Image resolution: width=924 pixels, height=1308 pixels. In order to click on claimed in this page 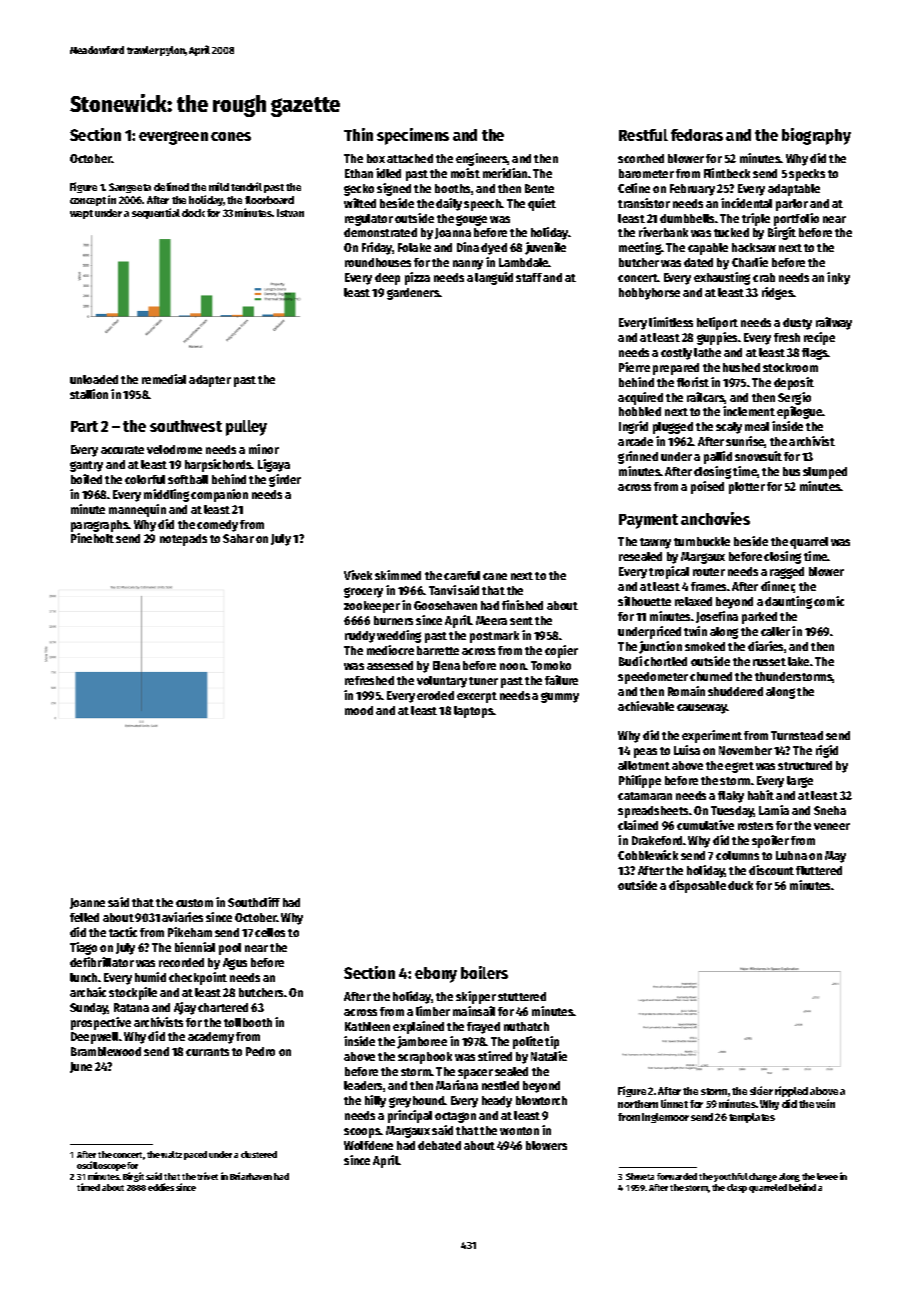, I will do `click(638, 825)`.
